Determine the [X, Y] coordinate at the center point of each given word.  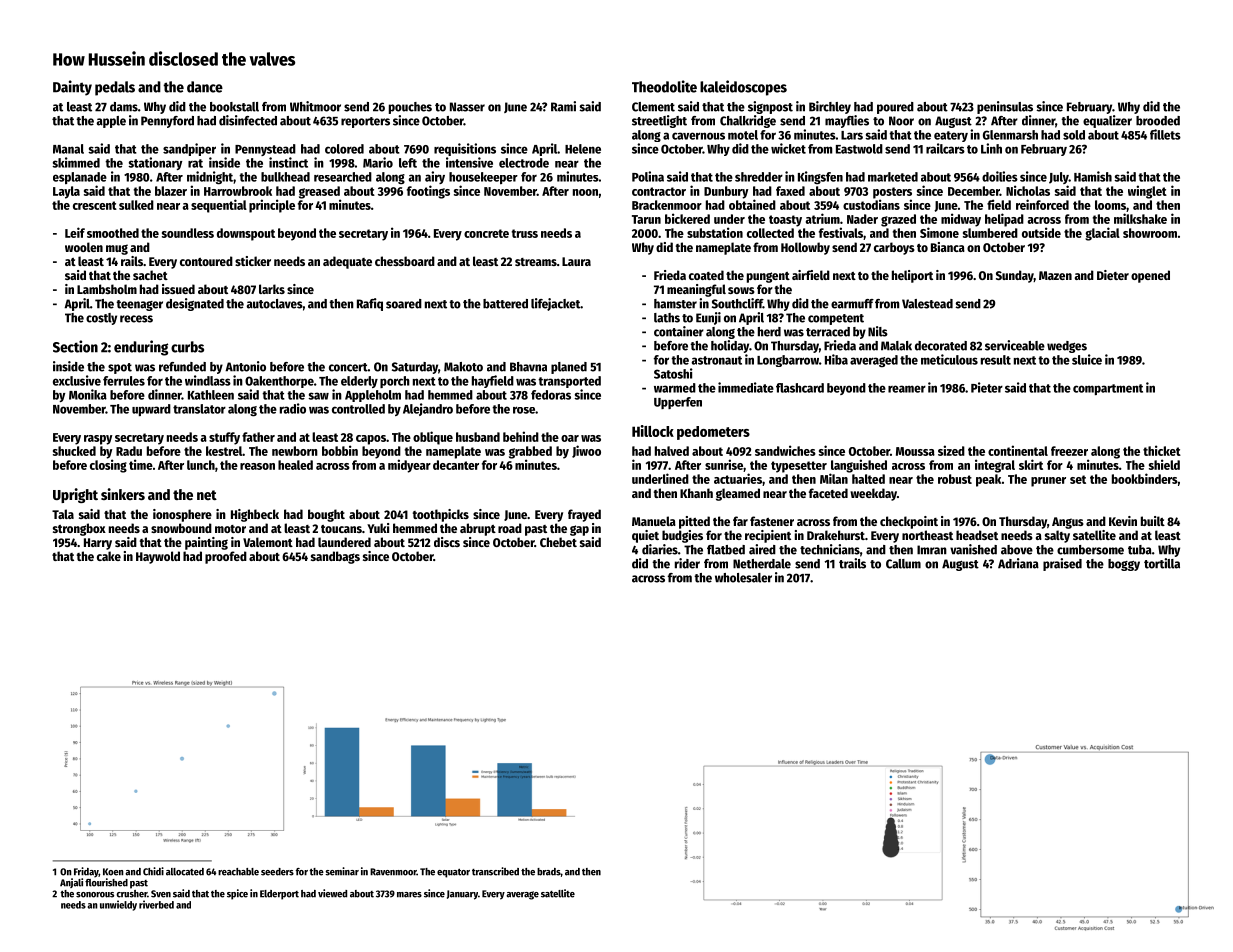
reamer [907, 389]
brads [549, 872]
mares [409, 895]
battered [505, 304]
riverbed [156, 904]
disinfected [248, 120]
